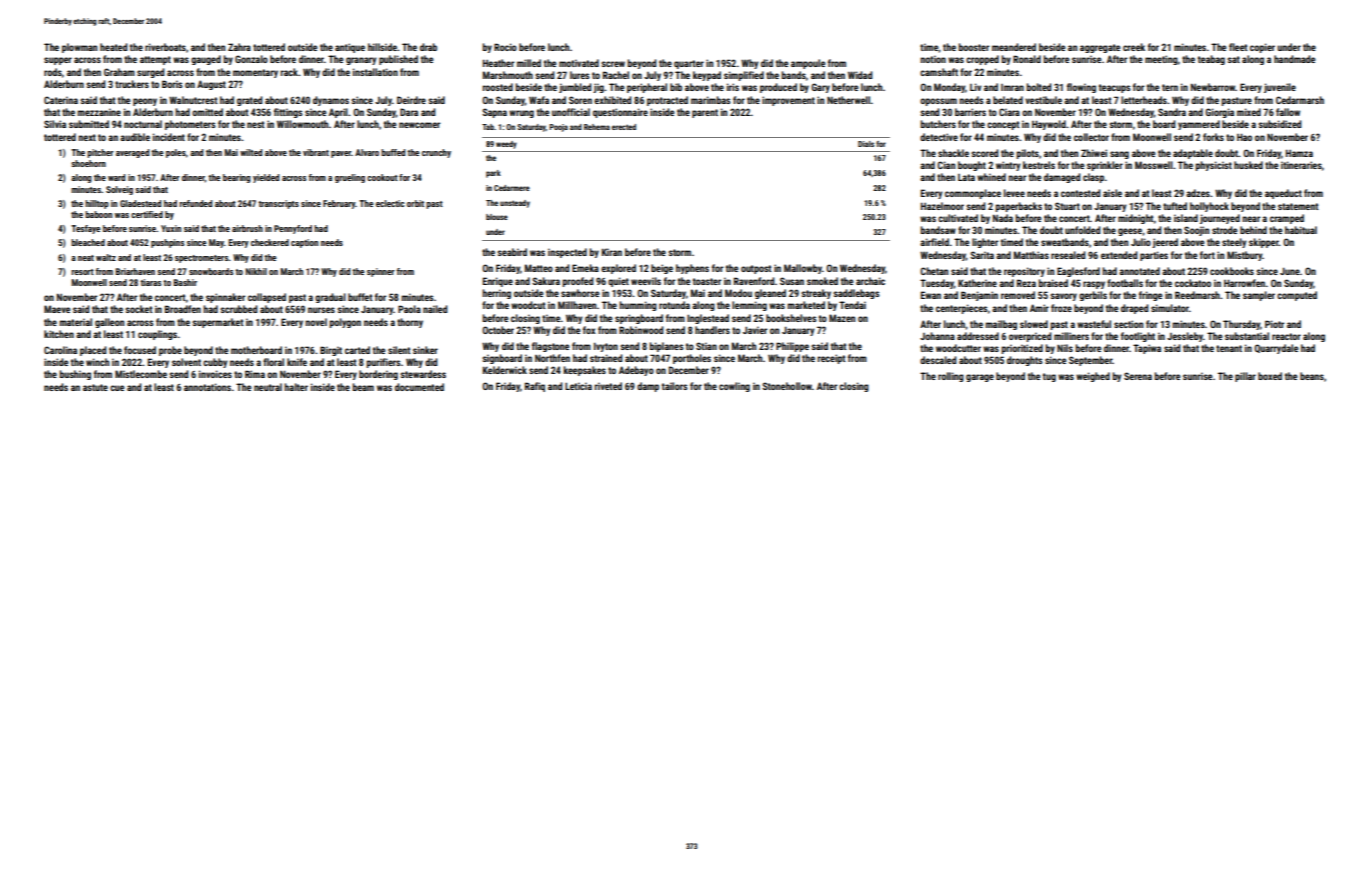 The image size is (1372, 887). What do you see at coordinates (256, 271) in the screenshot?
I see `Nikhil` at bounding box center [256, 271].
